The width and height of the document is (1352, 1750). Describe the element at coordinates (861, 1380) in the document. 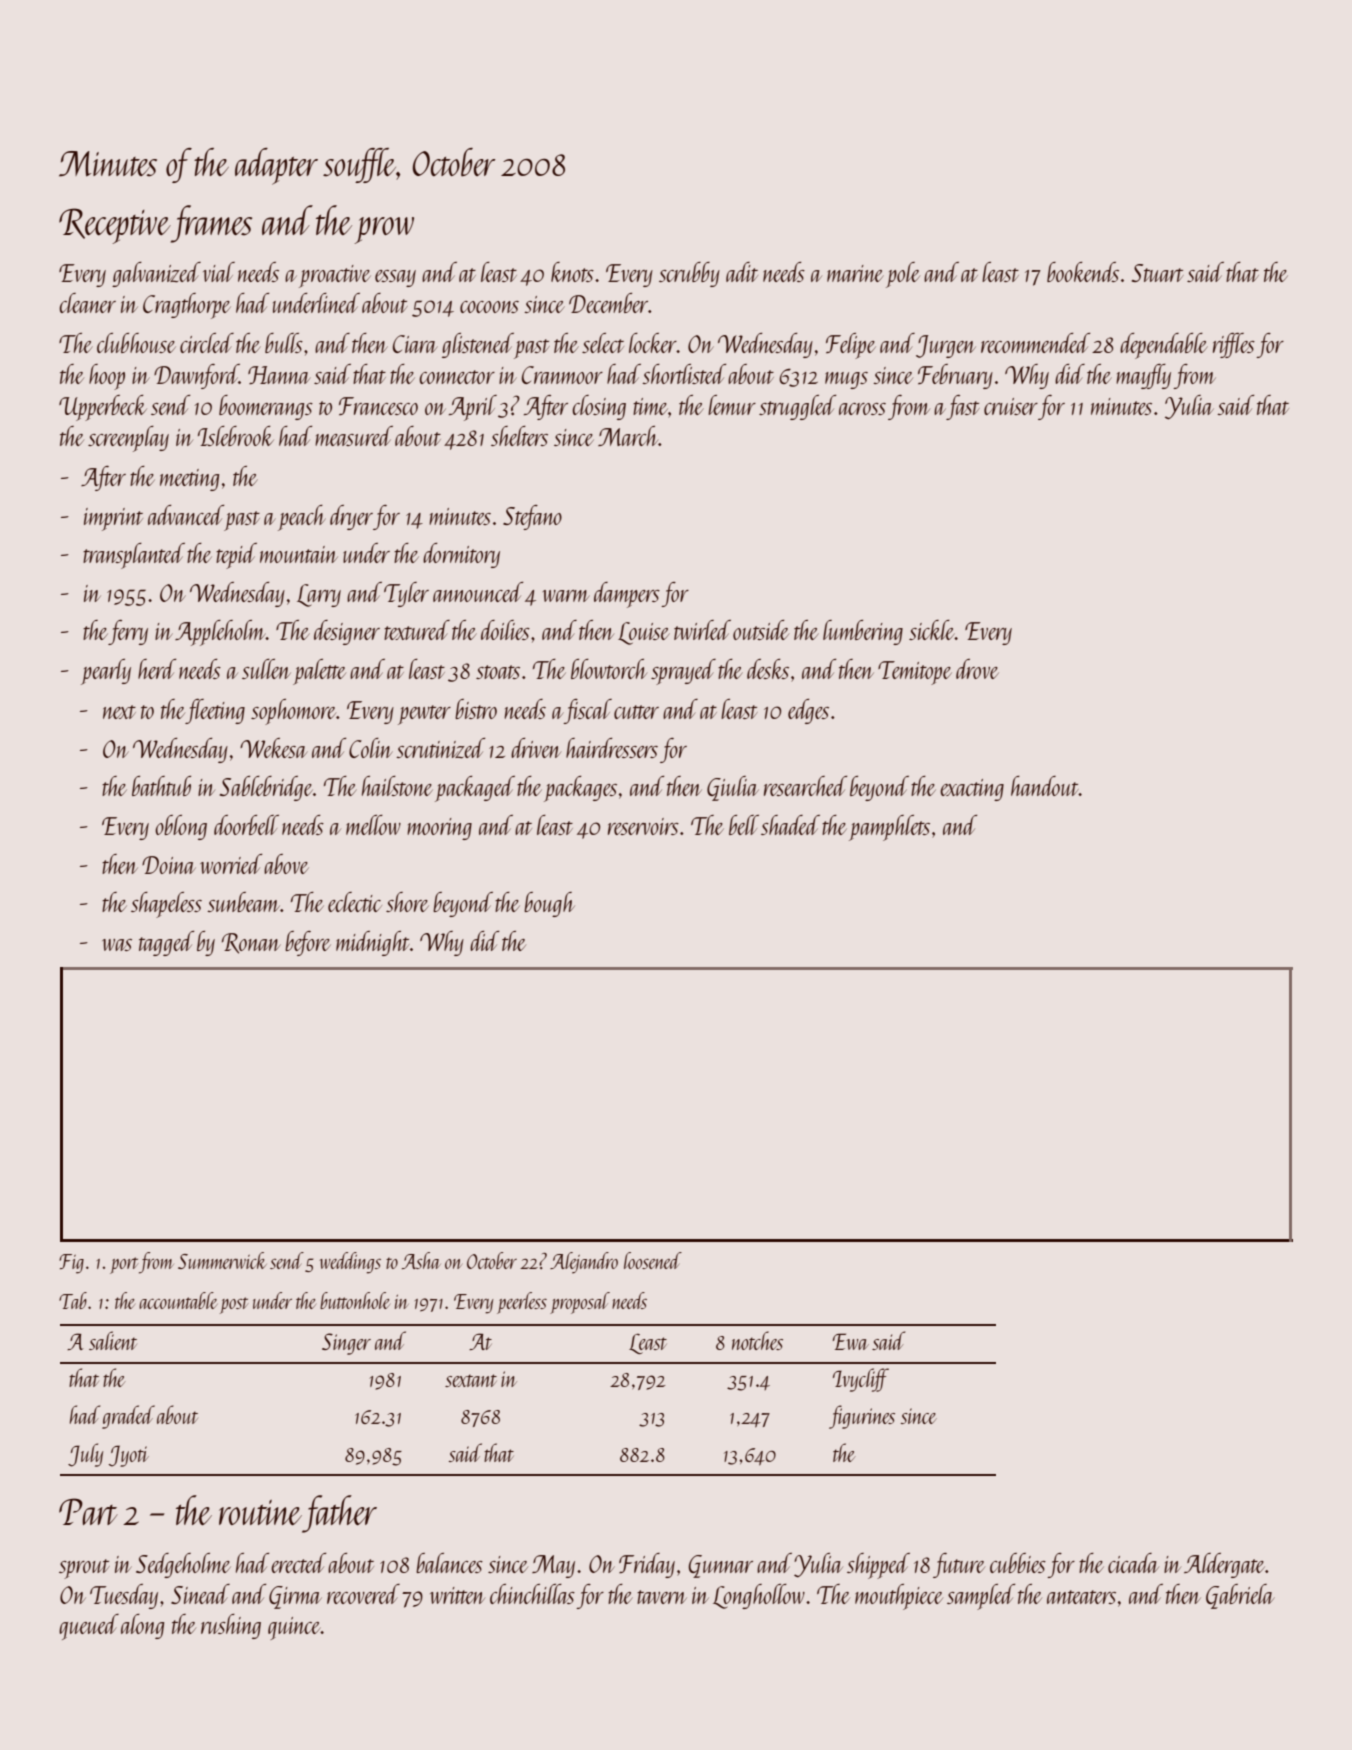

I see `Ivycliff` at that location.
